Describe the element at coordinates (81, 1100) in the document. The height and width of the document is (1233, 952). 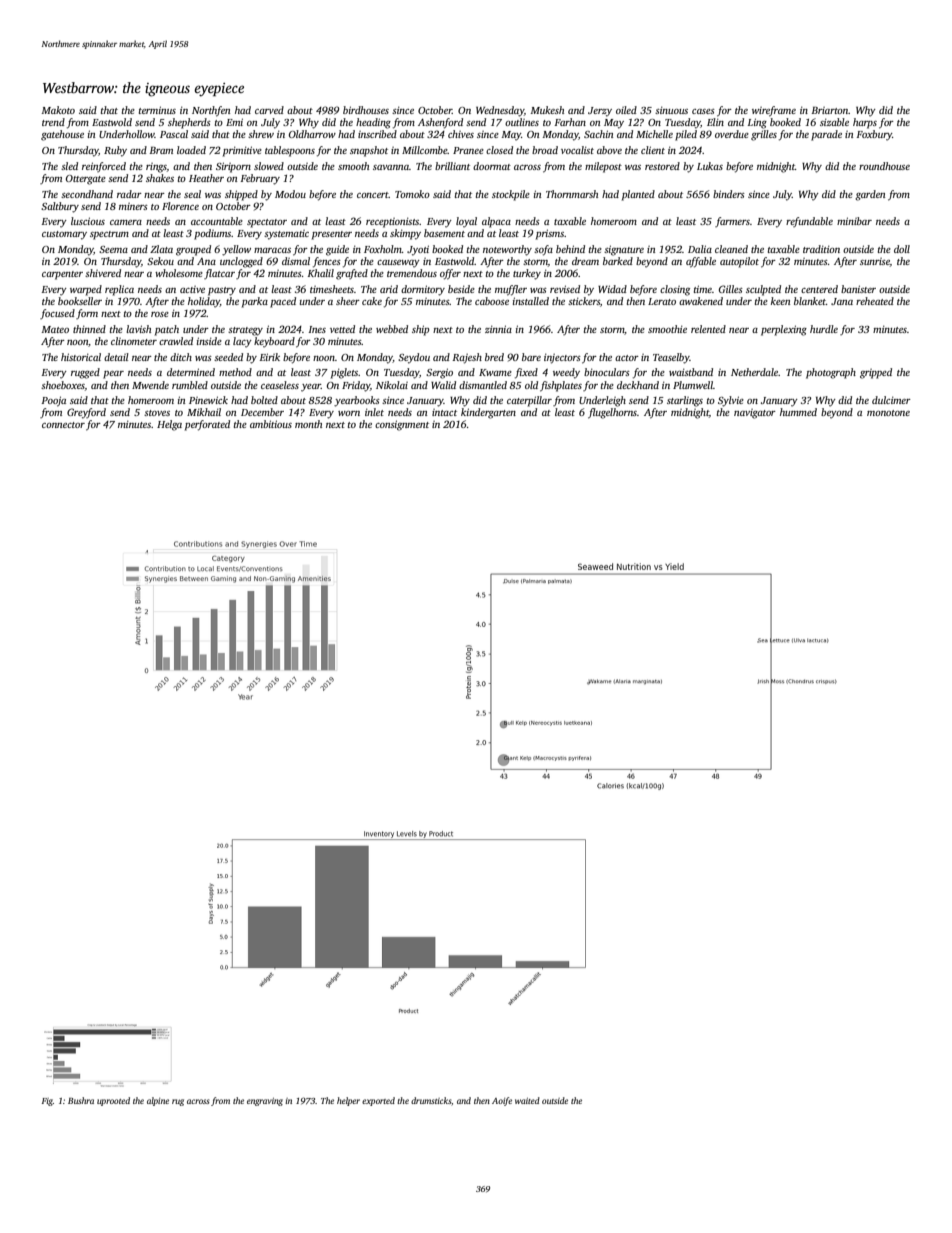
I see `Bushra` at that location.
